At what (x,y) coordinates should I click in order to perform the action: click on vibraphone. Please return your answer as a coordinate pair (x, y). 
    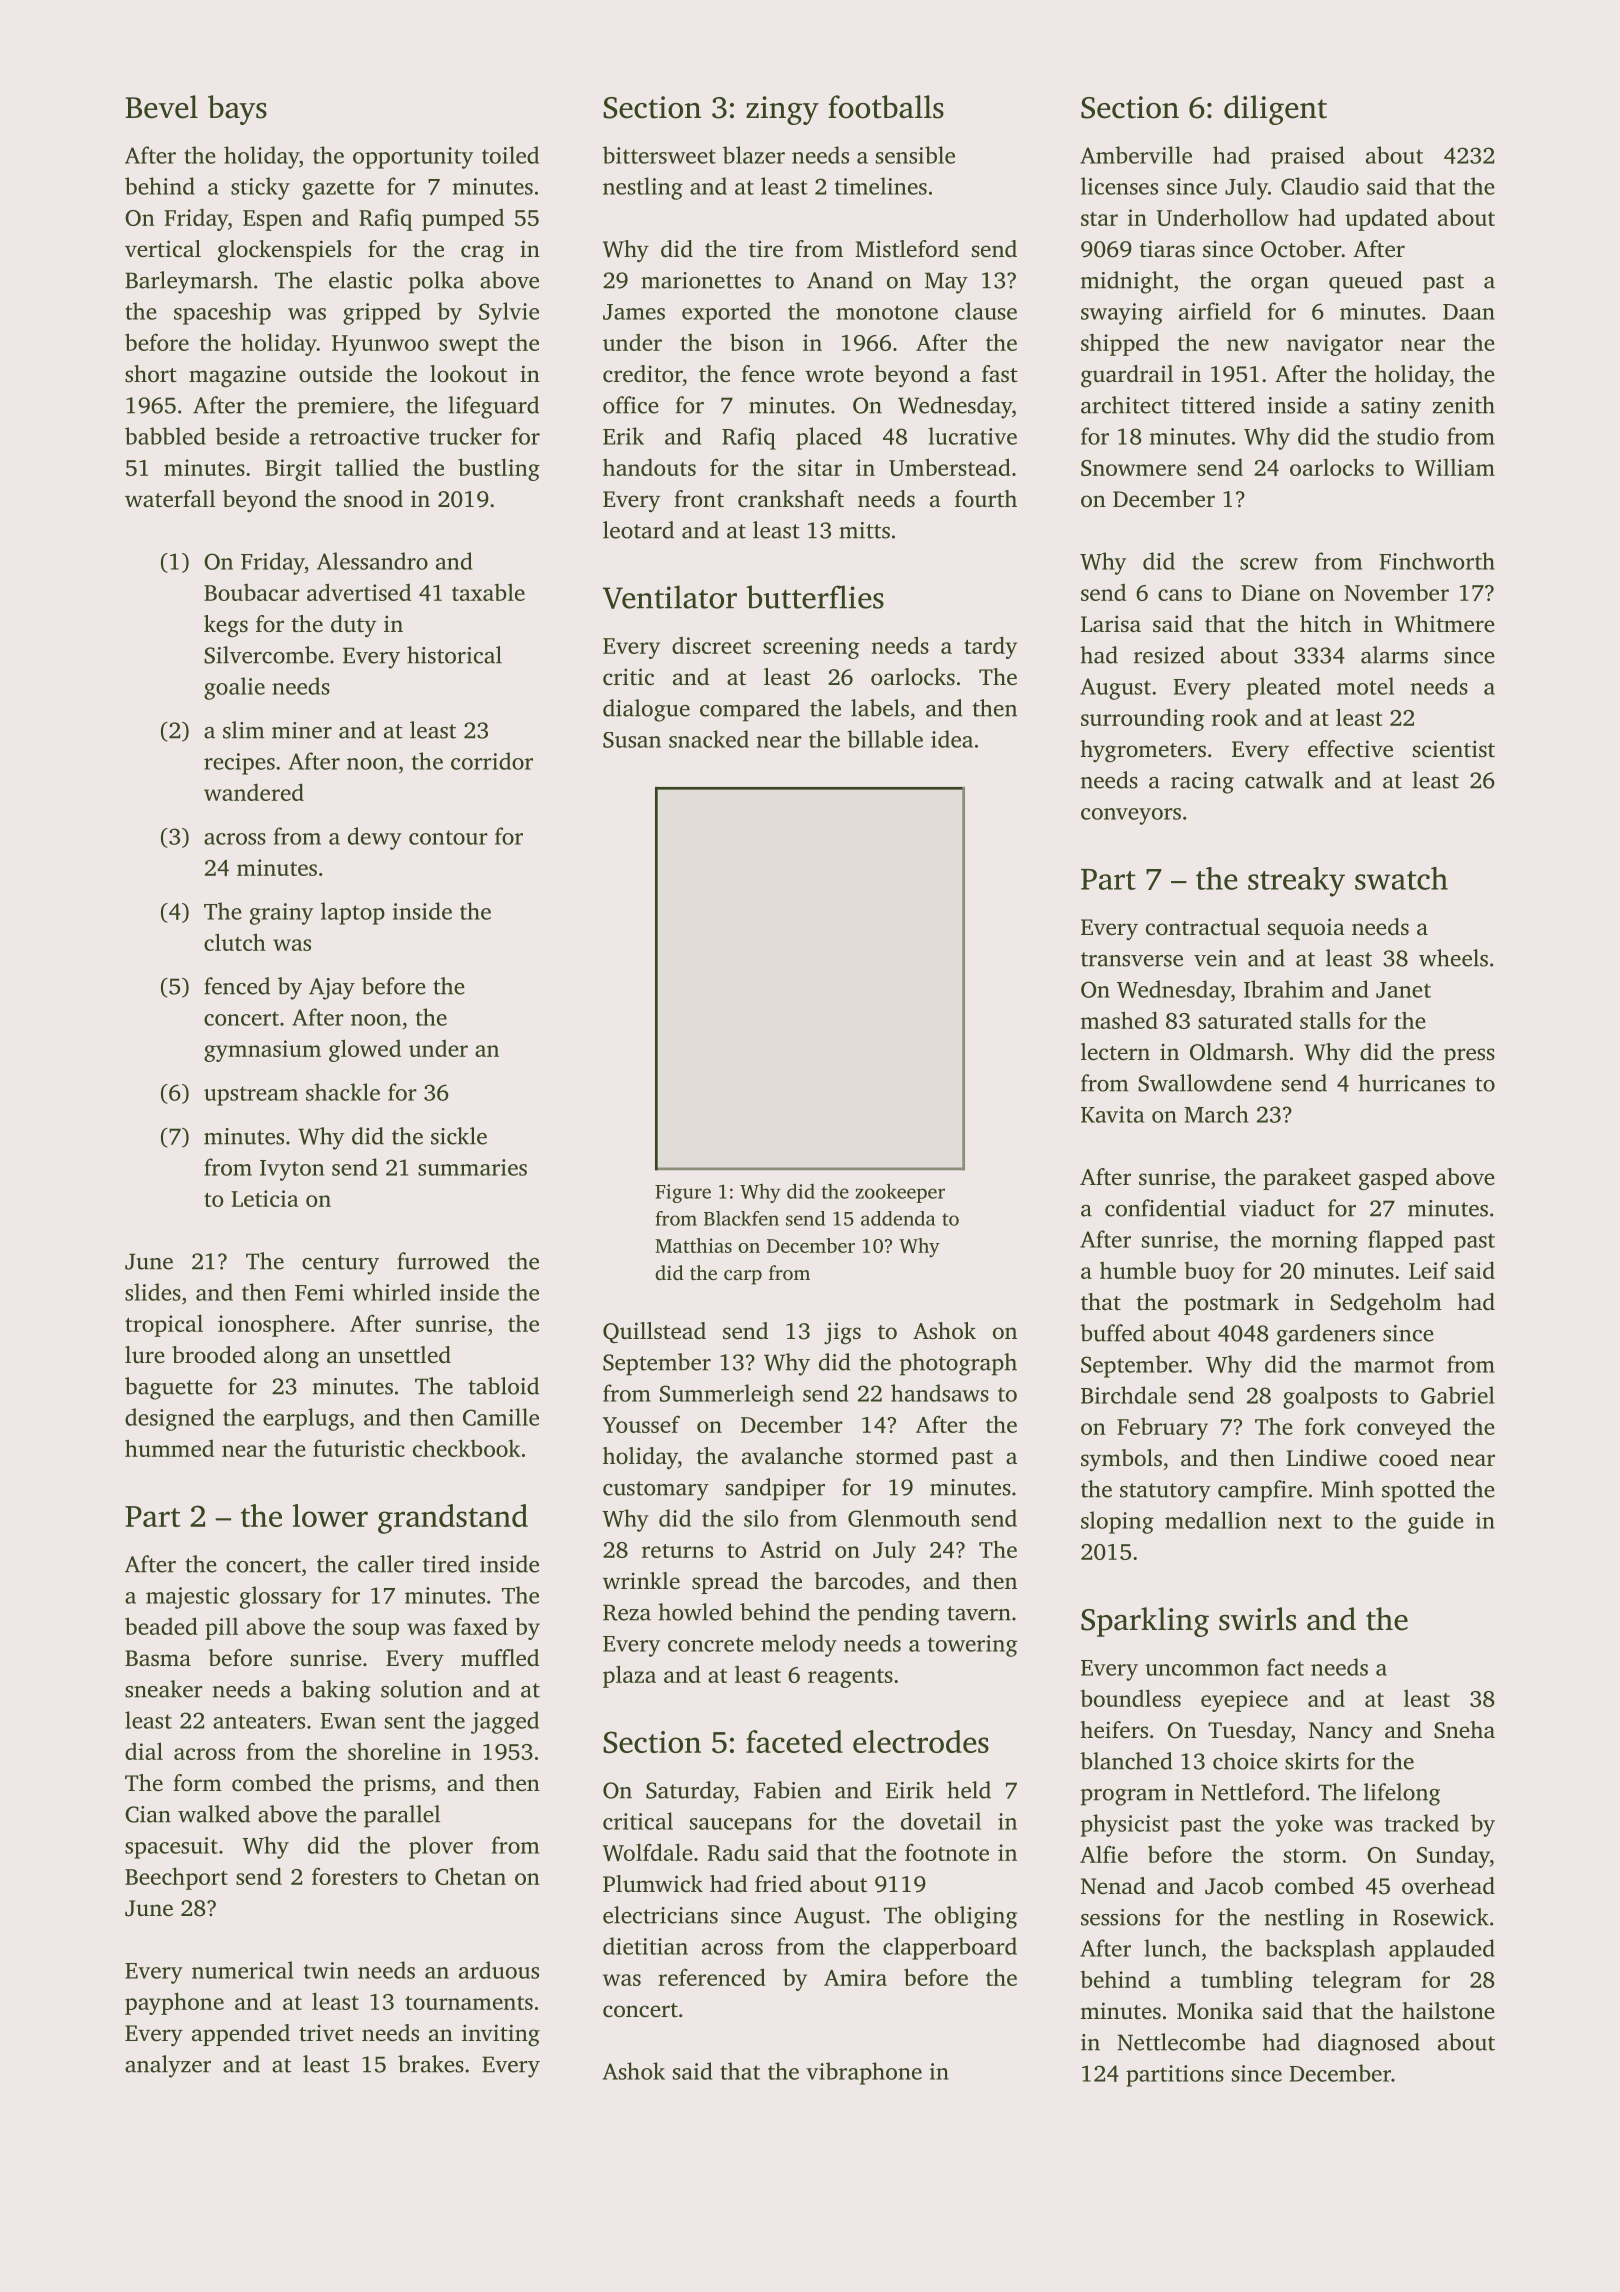
    Looking at the image, I should click on (864, 2073).
